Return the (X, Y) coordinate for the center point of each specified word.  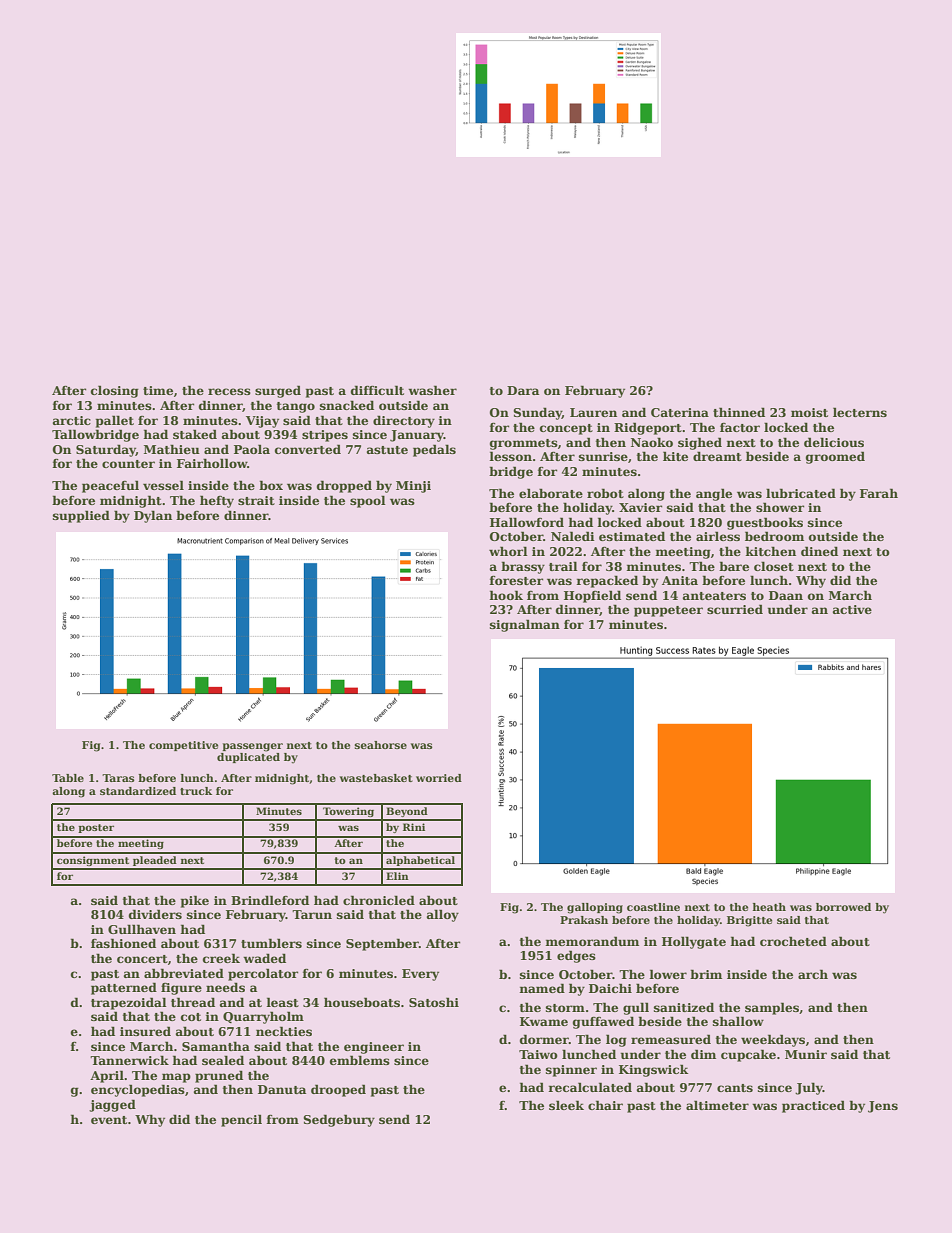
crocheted (793, 941)
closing (115, 391)
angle (714, 494)
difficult (377, 390)
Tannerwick (129, 1060)
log (616, 1040)
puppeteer (668, 611)
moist (809, 412)
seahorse (381, 745)
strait (256, 500)
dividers (155, 914)
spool (368, 501)
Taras (118, 778)
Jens (883, 1107)
